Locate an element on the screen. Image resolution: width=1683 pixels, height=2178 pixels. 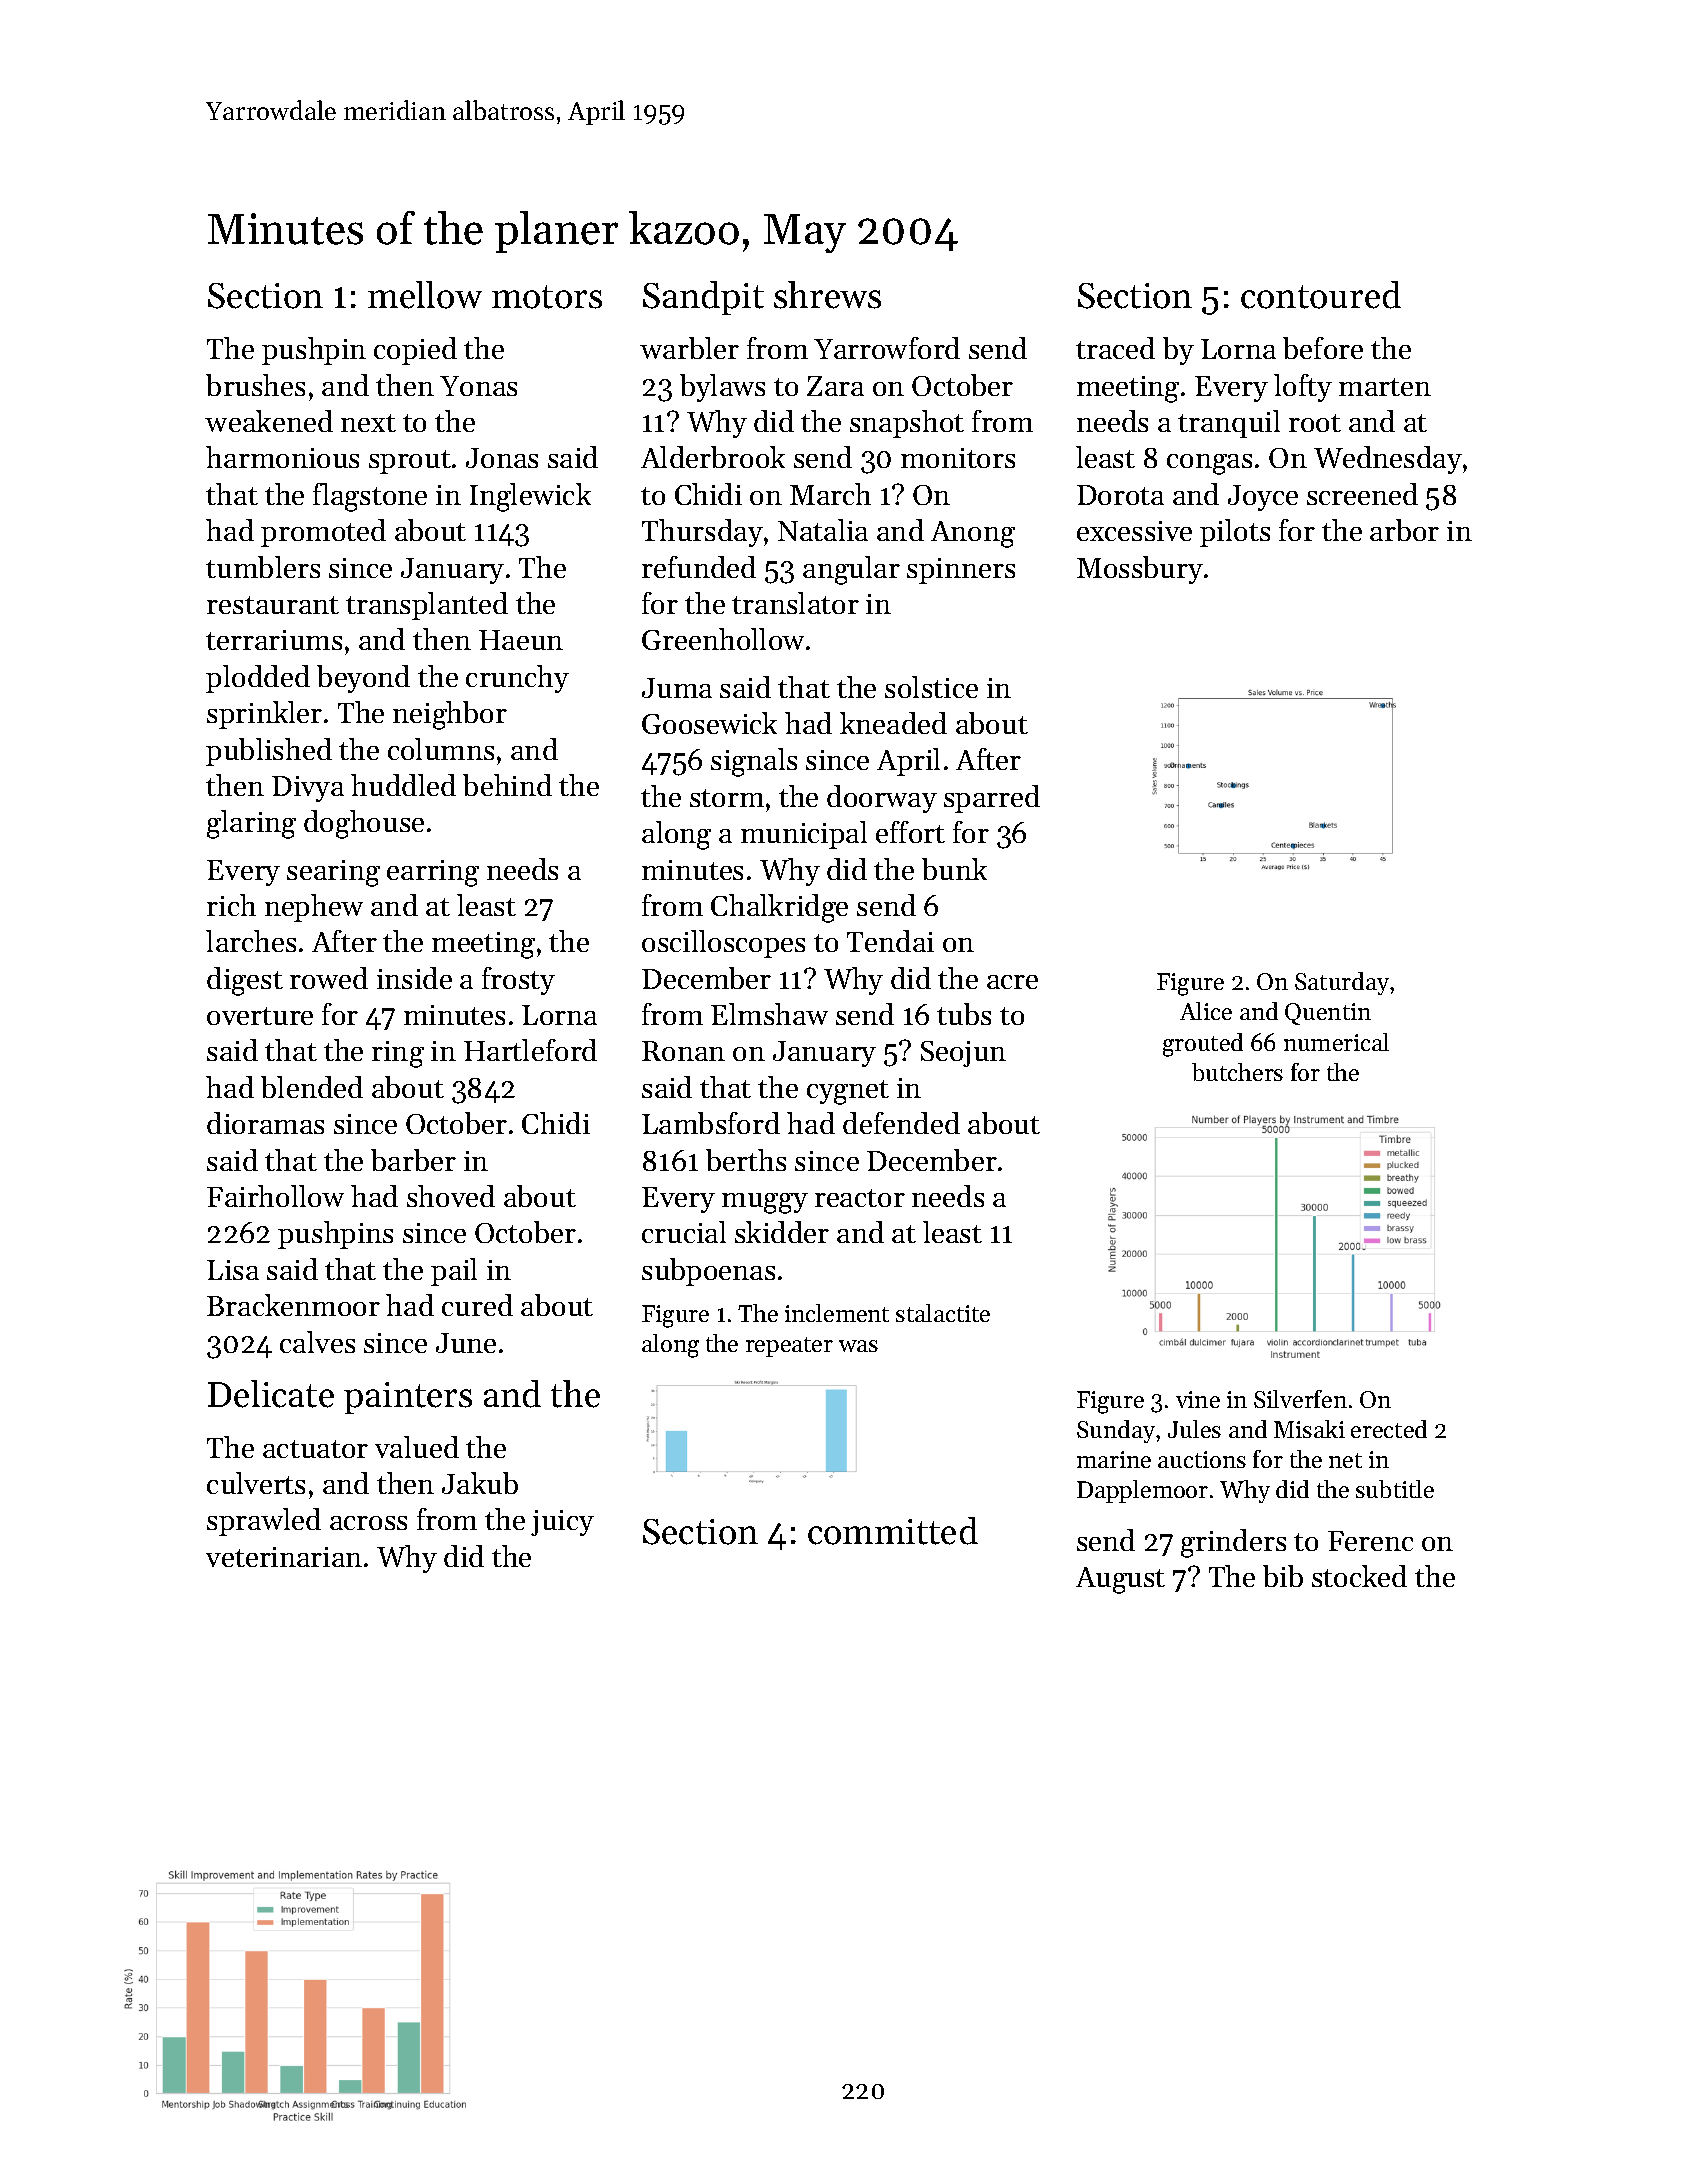
tumblers is located at coordinates (263, 567).
